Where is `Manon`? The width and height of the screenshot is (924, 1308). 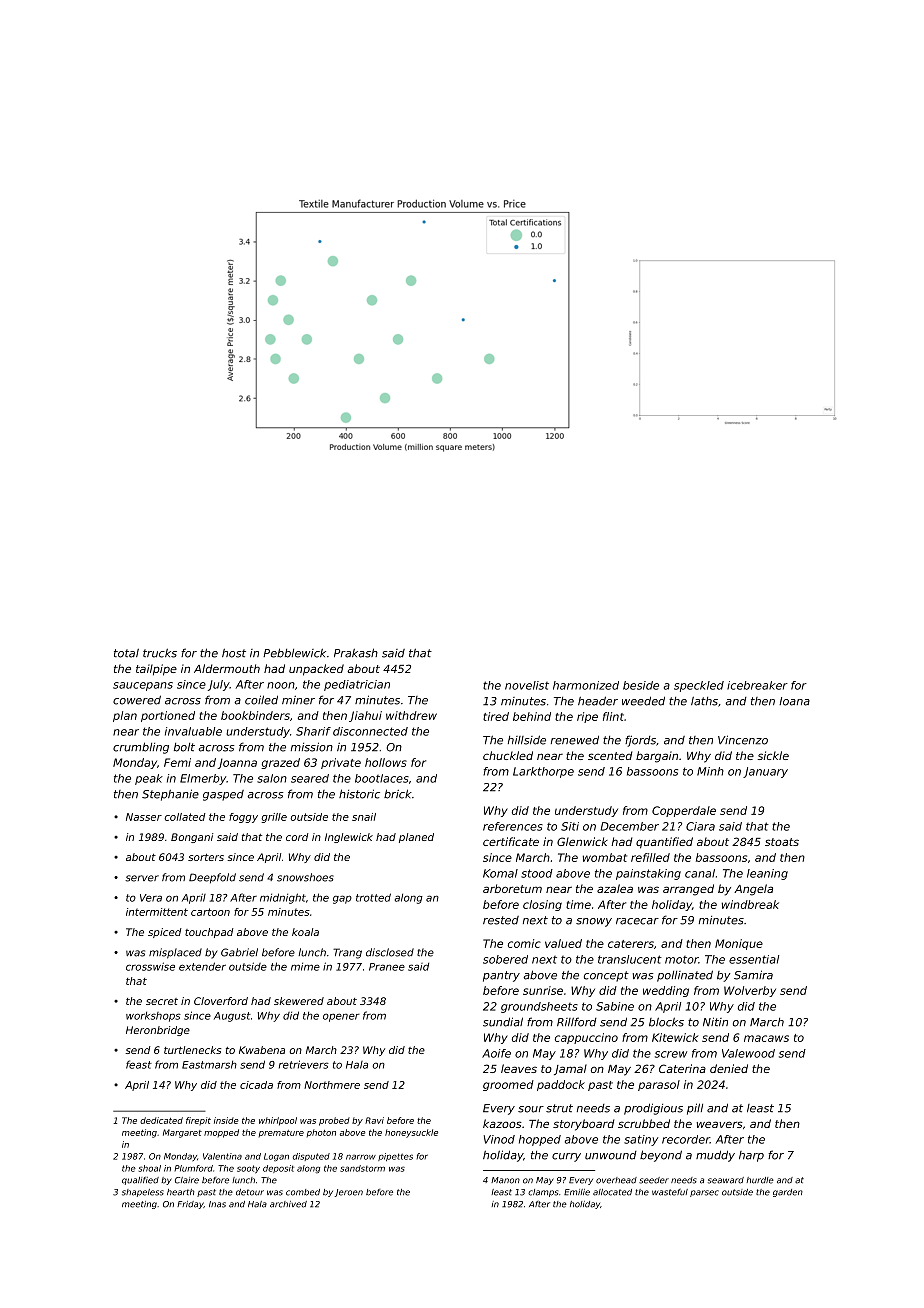
Manon is located at coordinates (505, 1180).
